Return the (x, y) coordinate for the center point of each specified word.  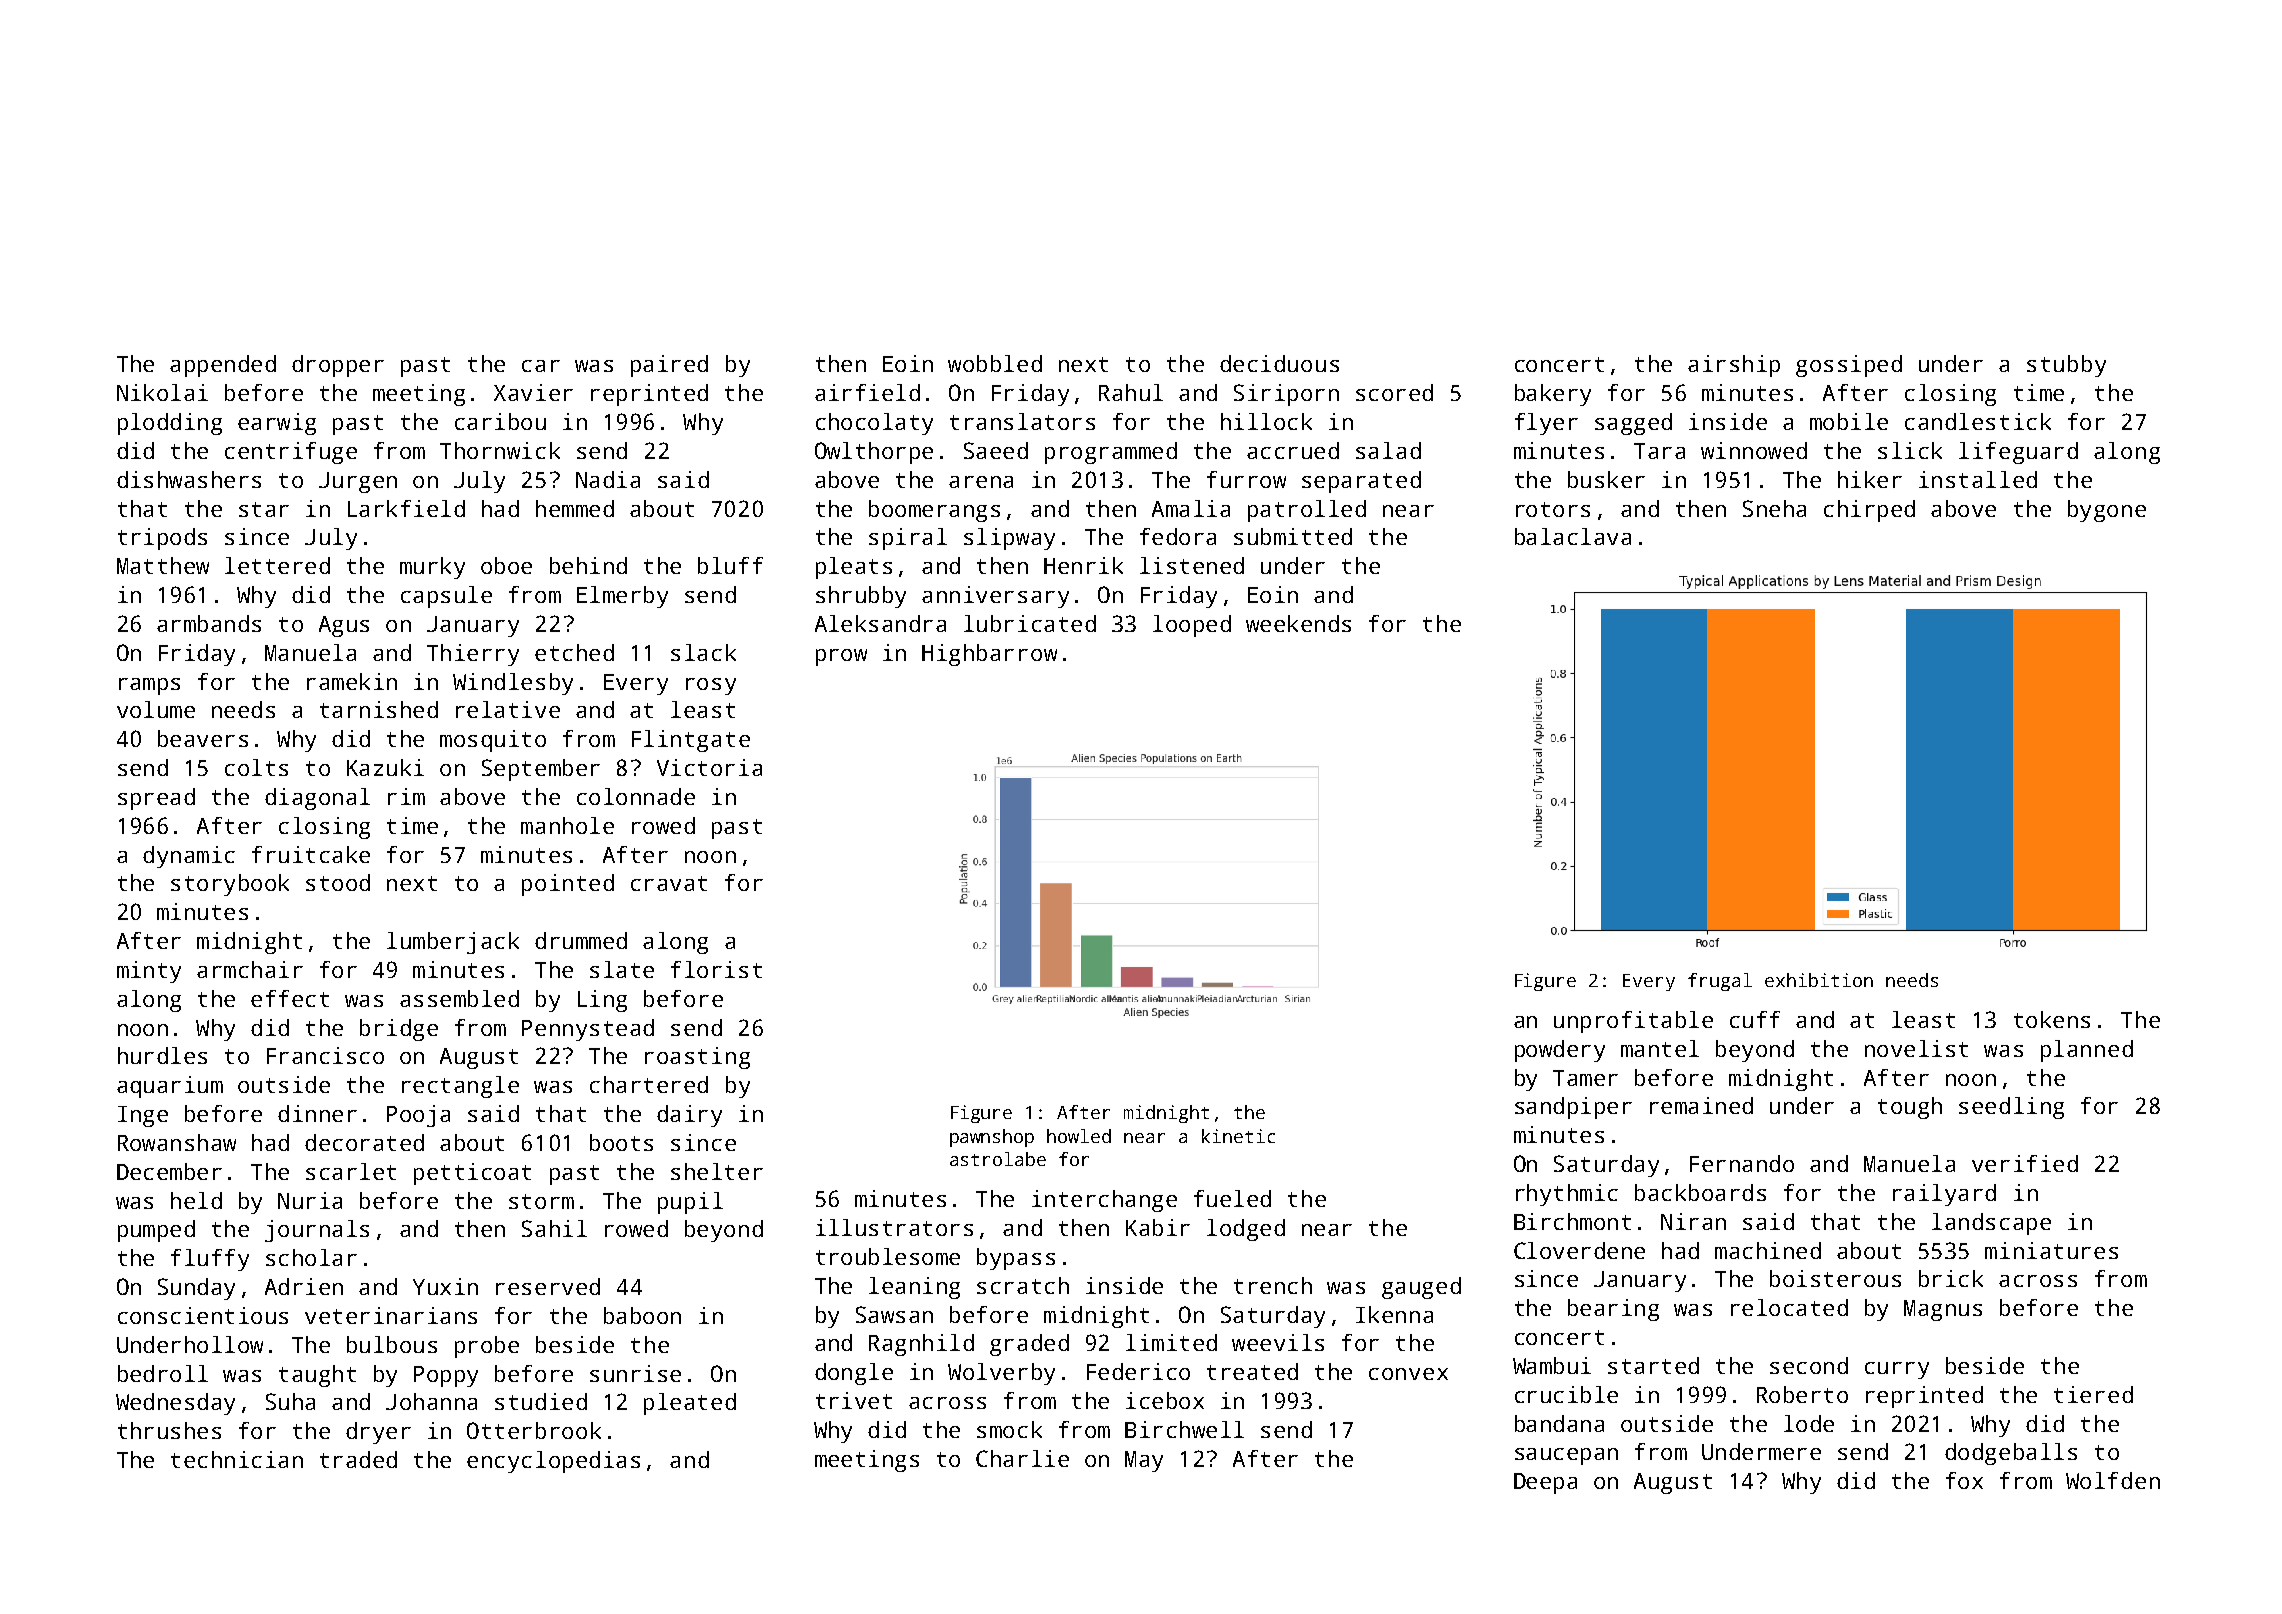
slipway (1009, 539)
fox (1964, 1480)
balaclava (1573, 536)
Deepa (1545, 1483)
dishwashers (189, 479)
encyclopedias (553, 1462)
